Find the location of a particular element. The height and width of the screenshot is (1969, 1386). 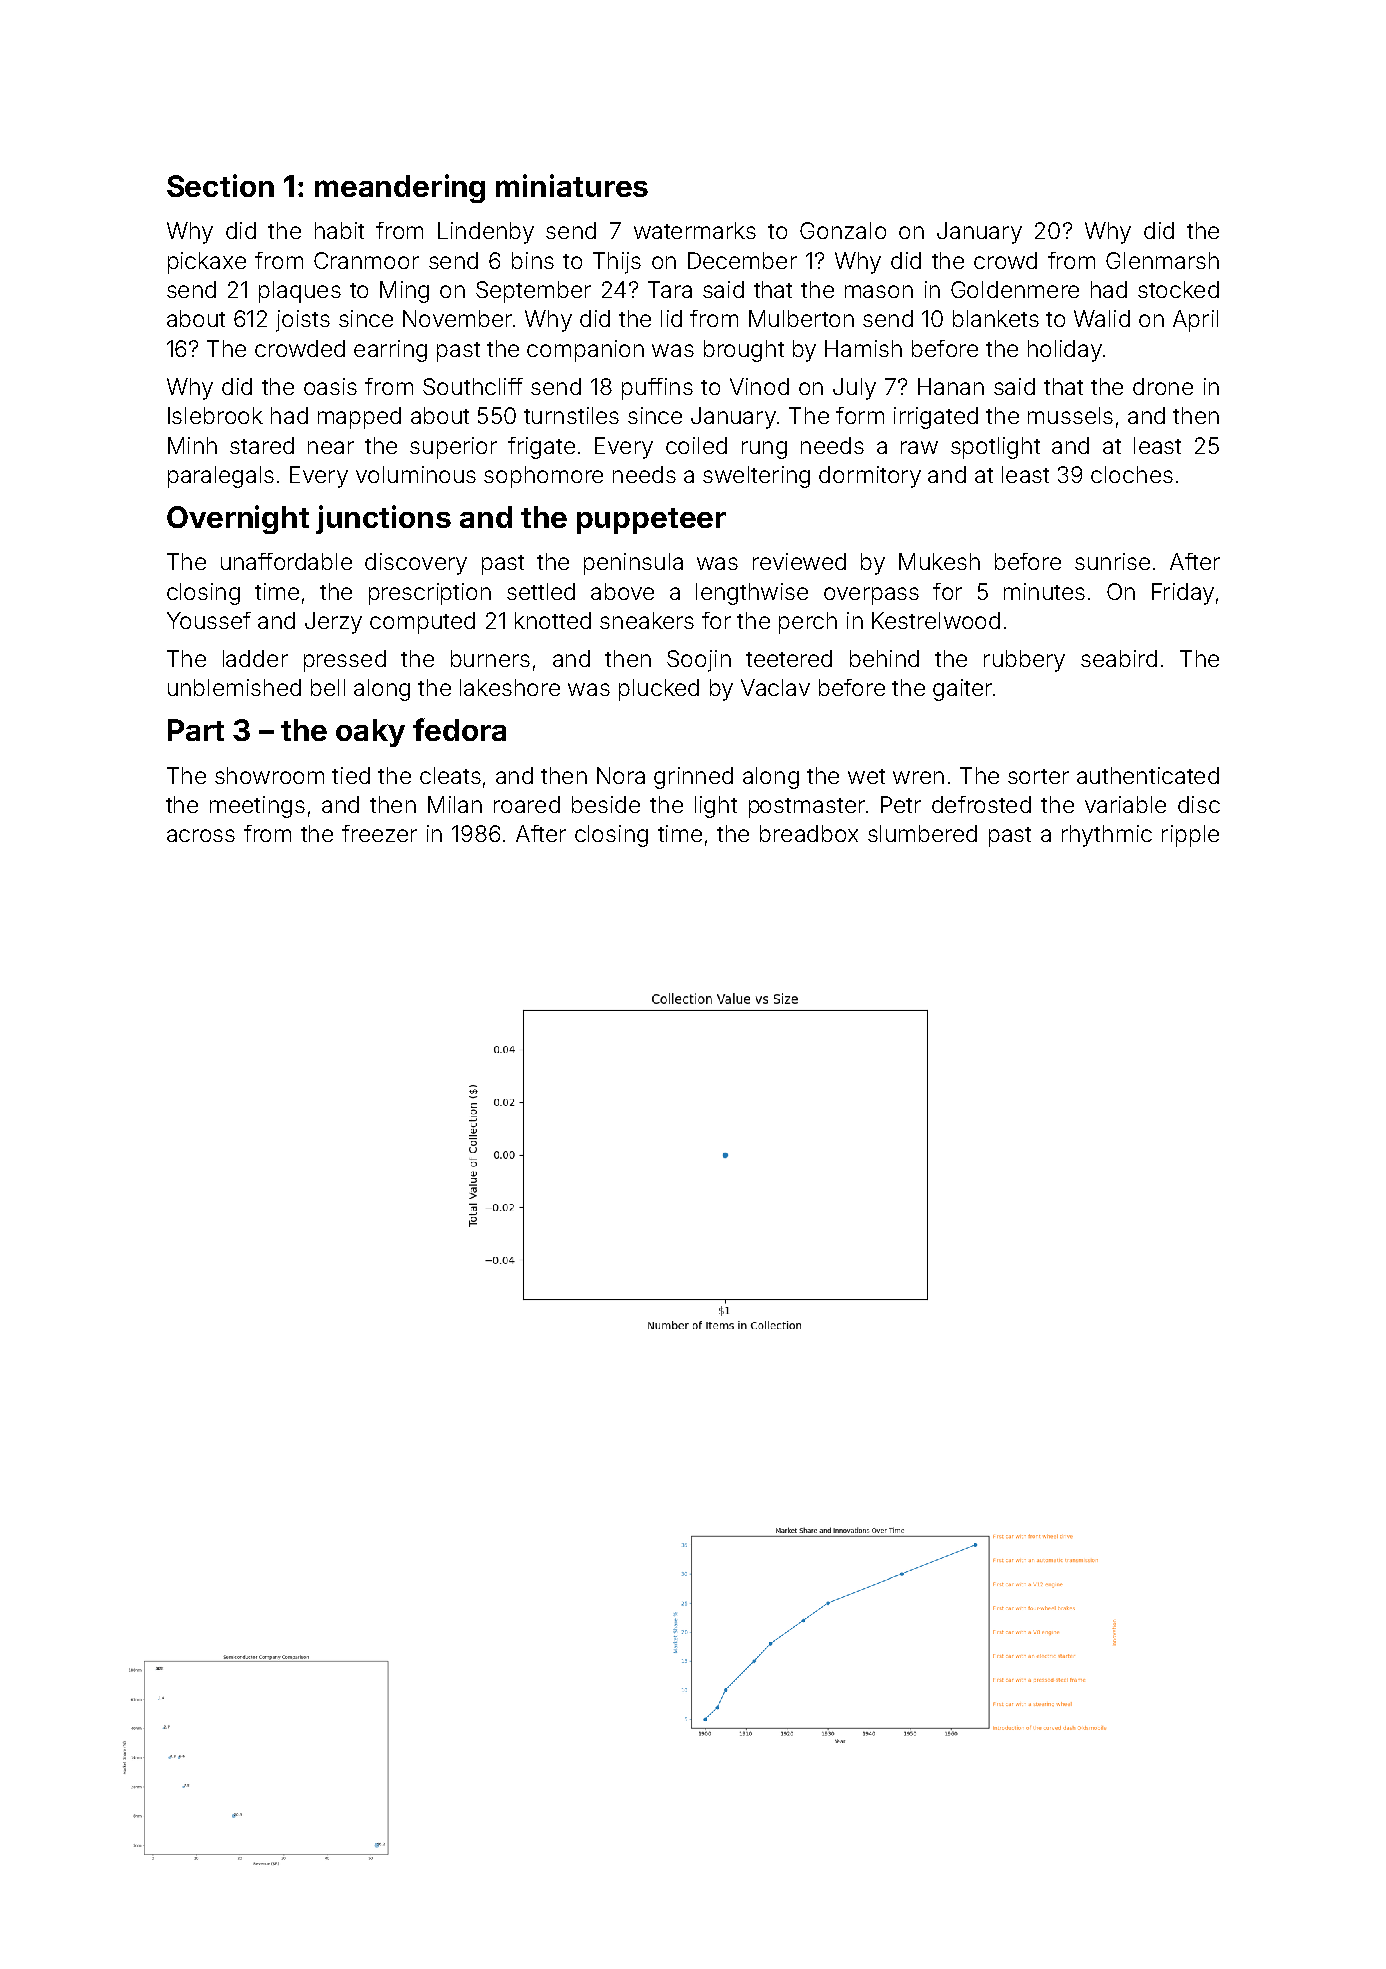

joists is located at coordinates (303, 321).
